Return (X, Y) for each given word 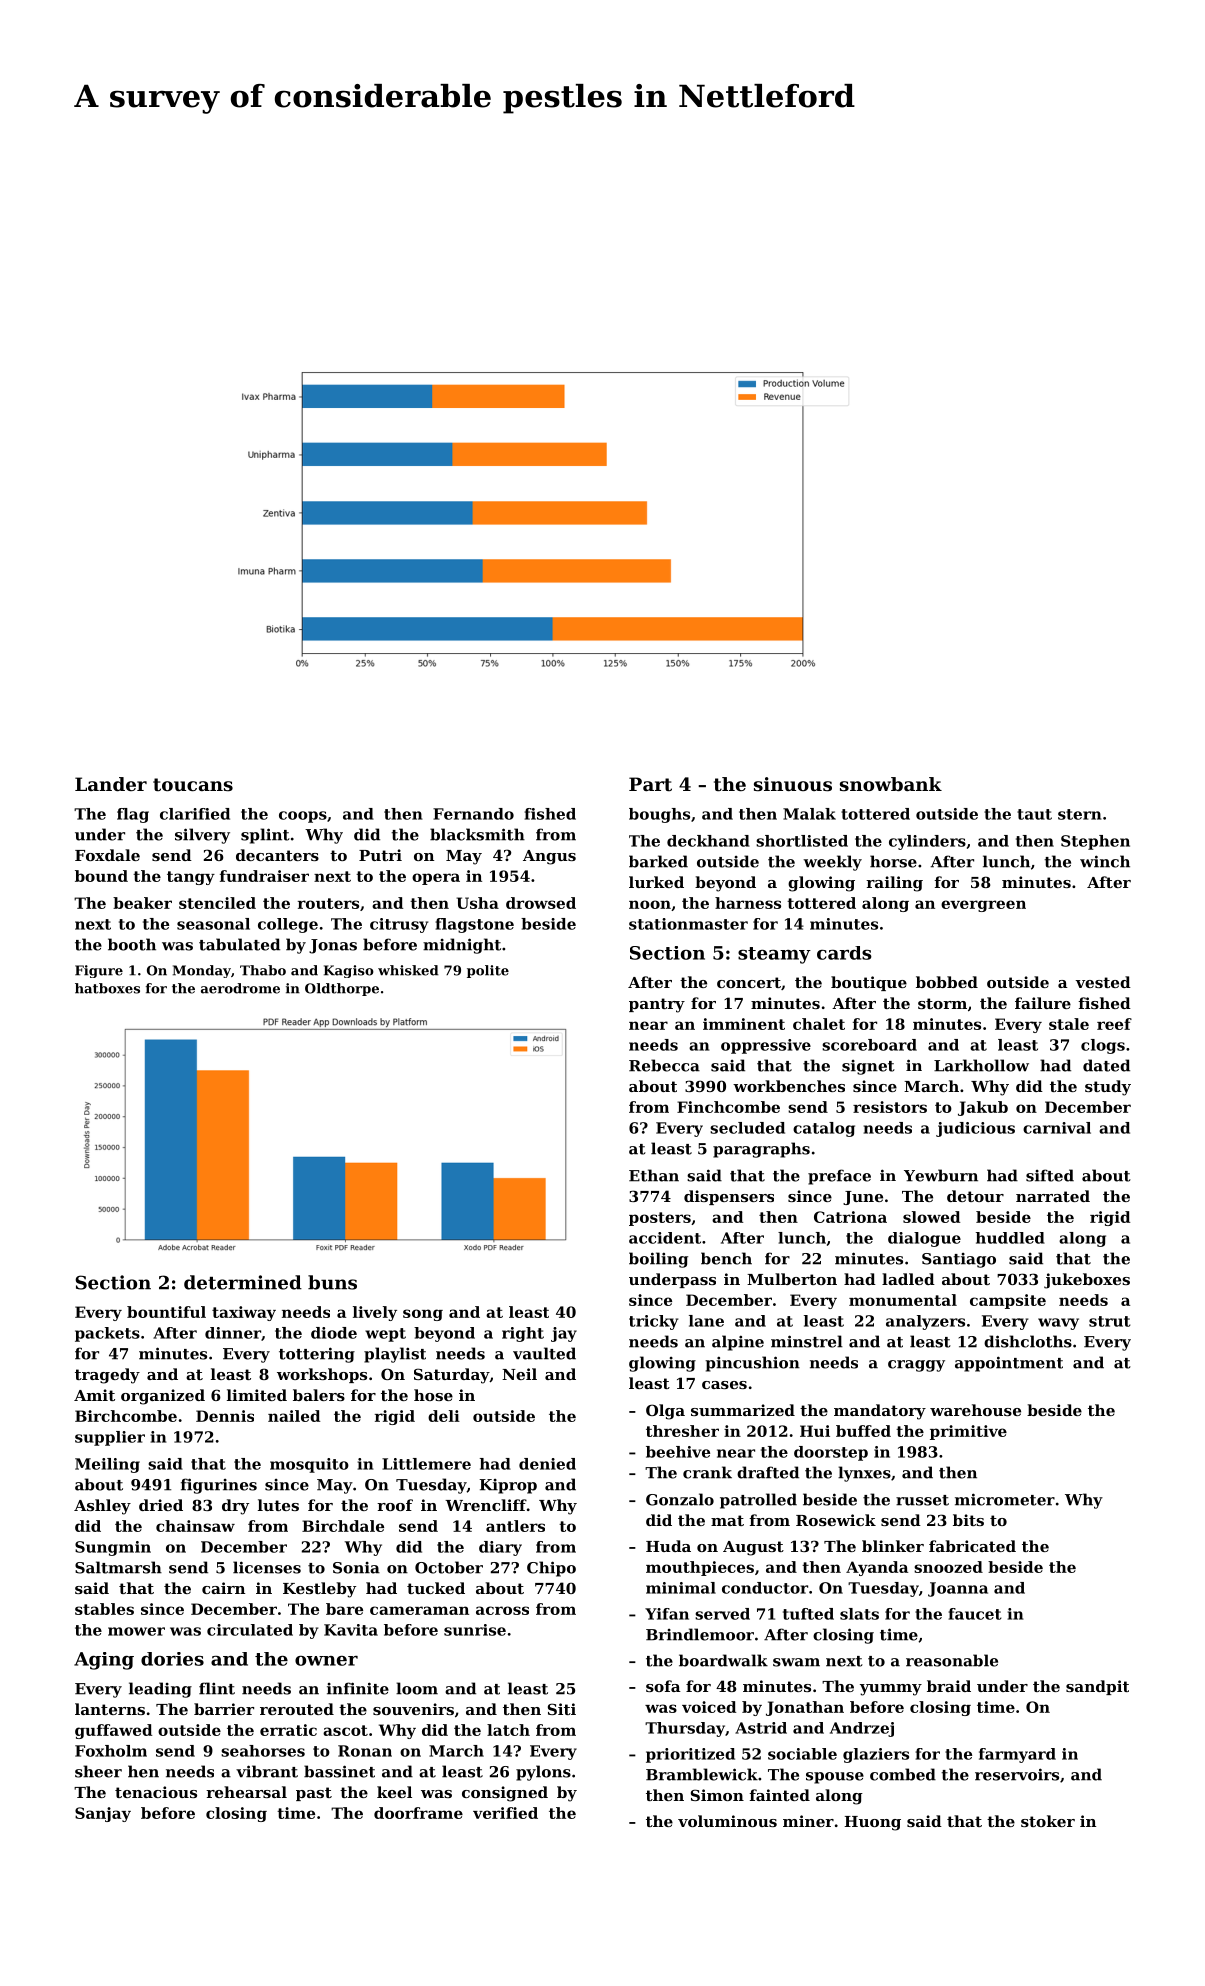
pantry (657, 1005)
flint (217, 1688)
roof (395, 1505)
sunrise (475, 1630)
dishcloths (1028, 1341)
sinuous (793, 784)
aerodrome (240, 988)
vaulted (544, 1353)
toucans (193, 784)
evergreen (983, 906)
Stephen (1095, 842)
